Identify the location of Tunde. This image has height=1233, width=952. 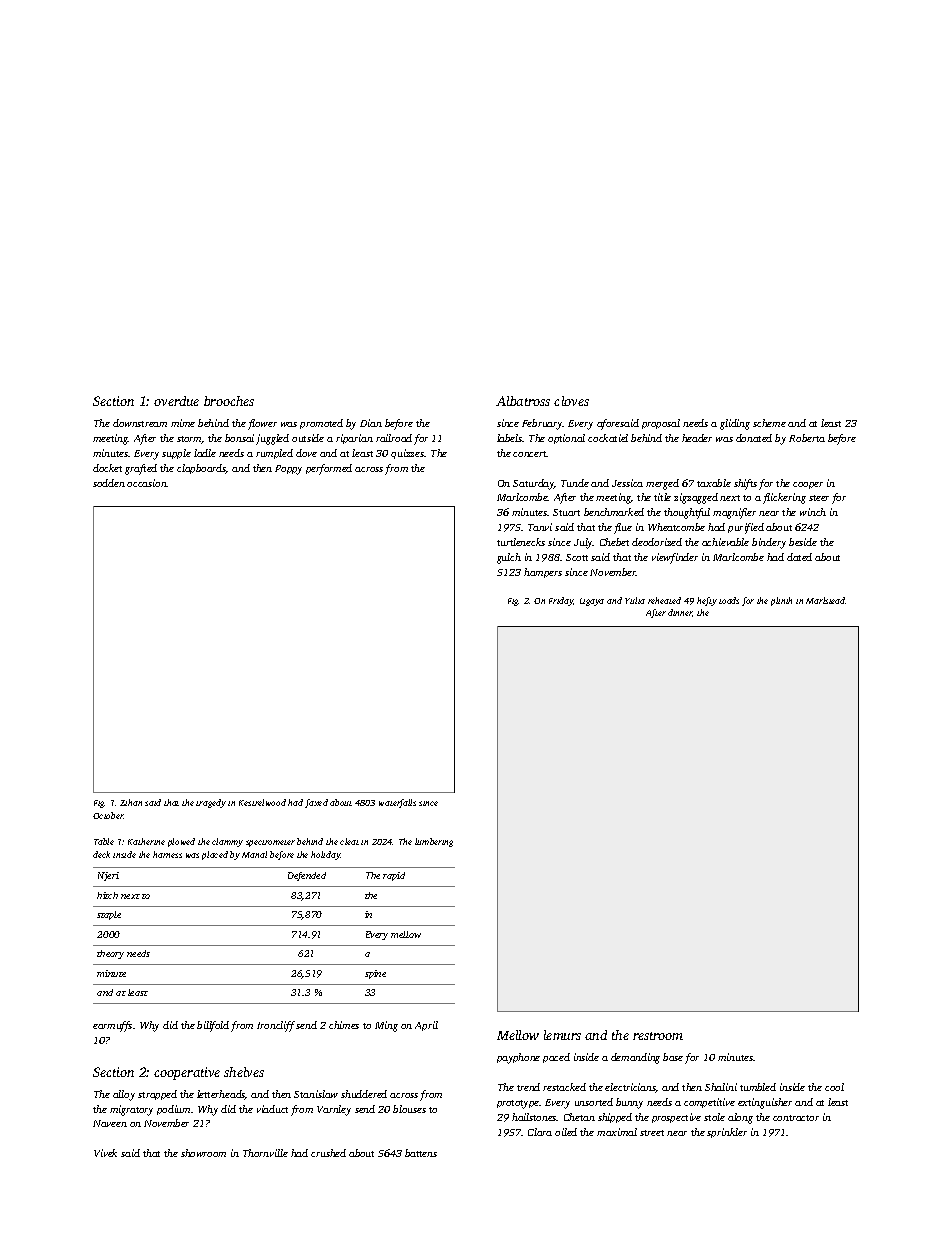
(575, 483).
